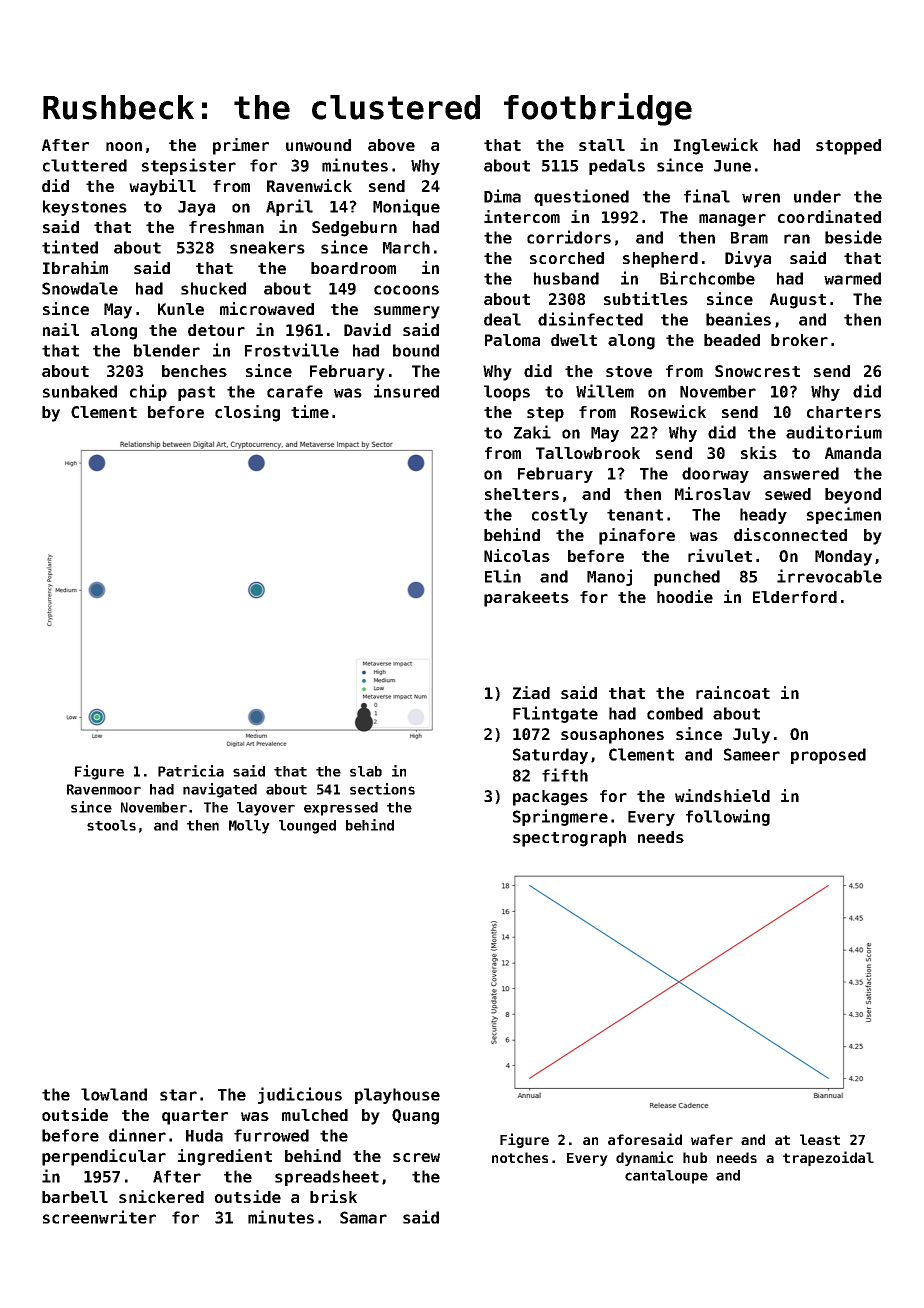 This screenshot has width=924, height=1308. I want to click on noon, so click(124, 146).
